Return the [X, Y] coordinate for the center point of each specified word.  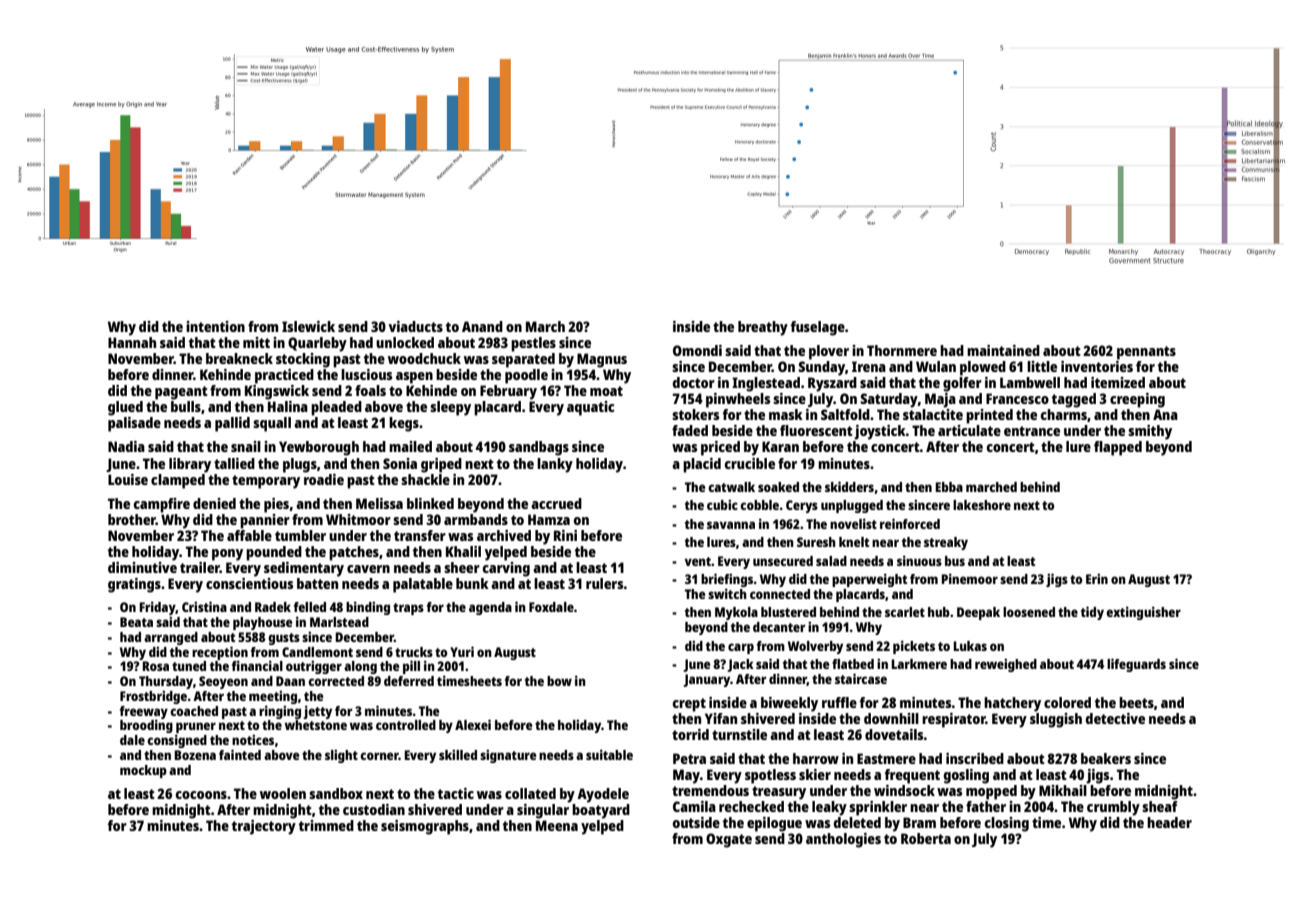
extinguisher [1143, 613]
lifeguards [1136, 665]
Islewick [308, 326]
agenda [490, 608]
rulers [605, 583]
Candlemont [317, 652]
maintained [1003, 350]
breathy [763, 328]
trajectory [264, 827]
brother [132, 519]
